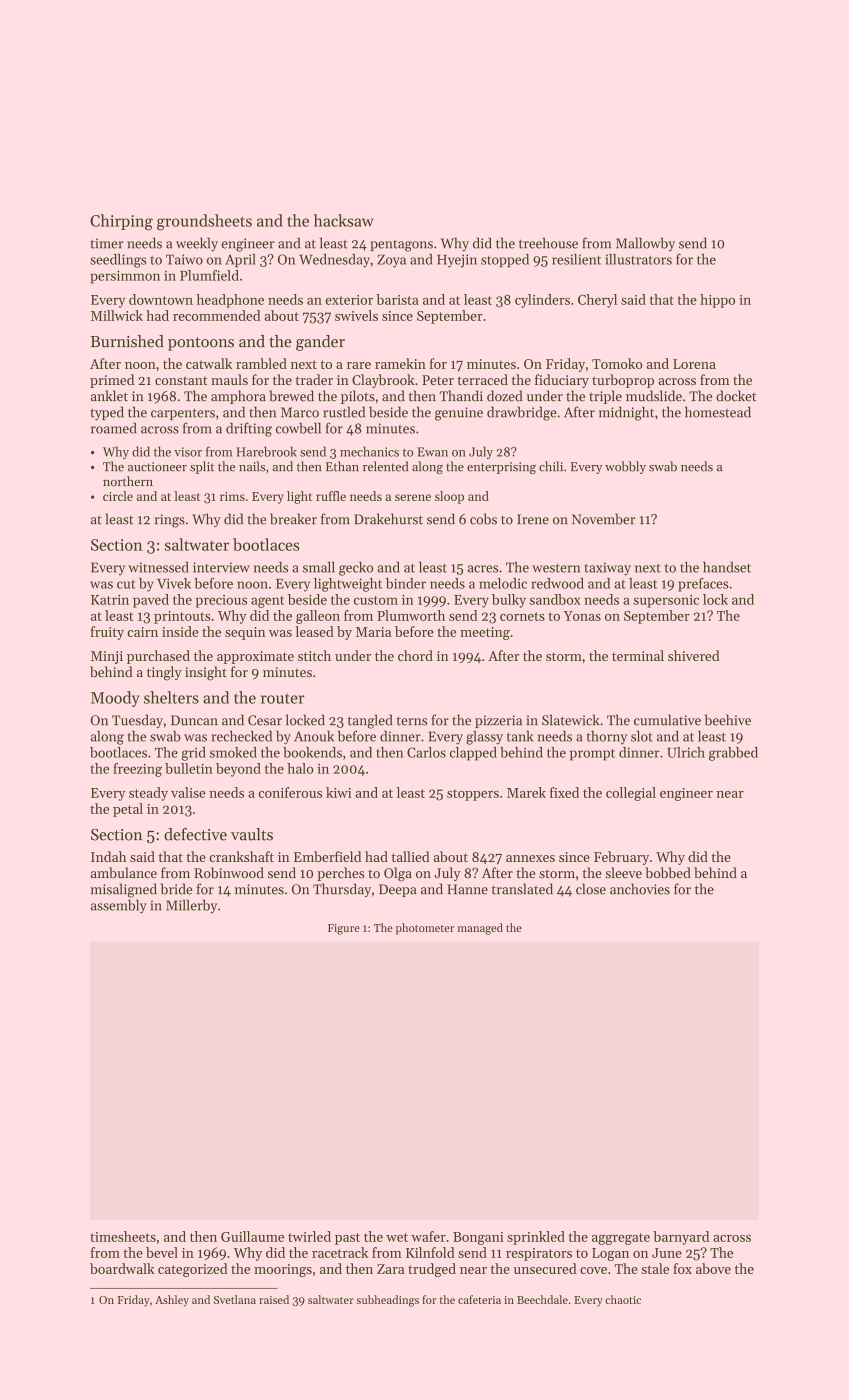  What do you see at coordinates (122, 1268) in the screenshot?
I see `boardwalk` at bounding box center [122, 1268].
